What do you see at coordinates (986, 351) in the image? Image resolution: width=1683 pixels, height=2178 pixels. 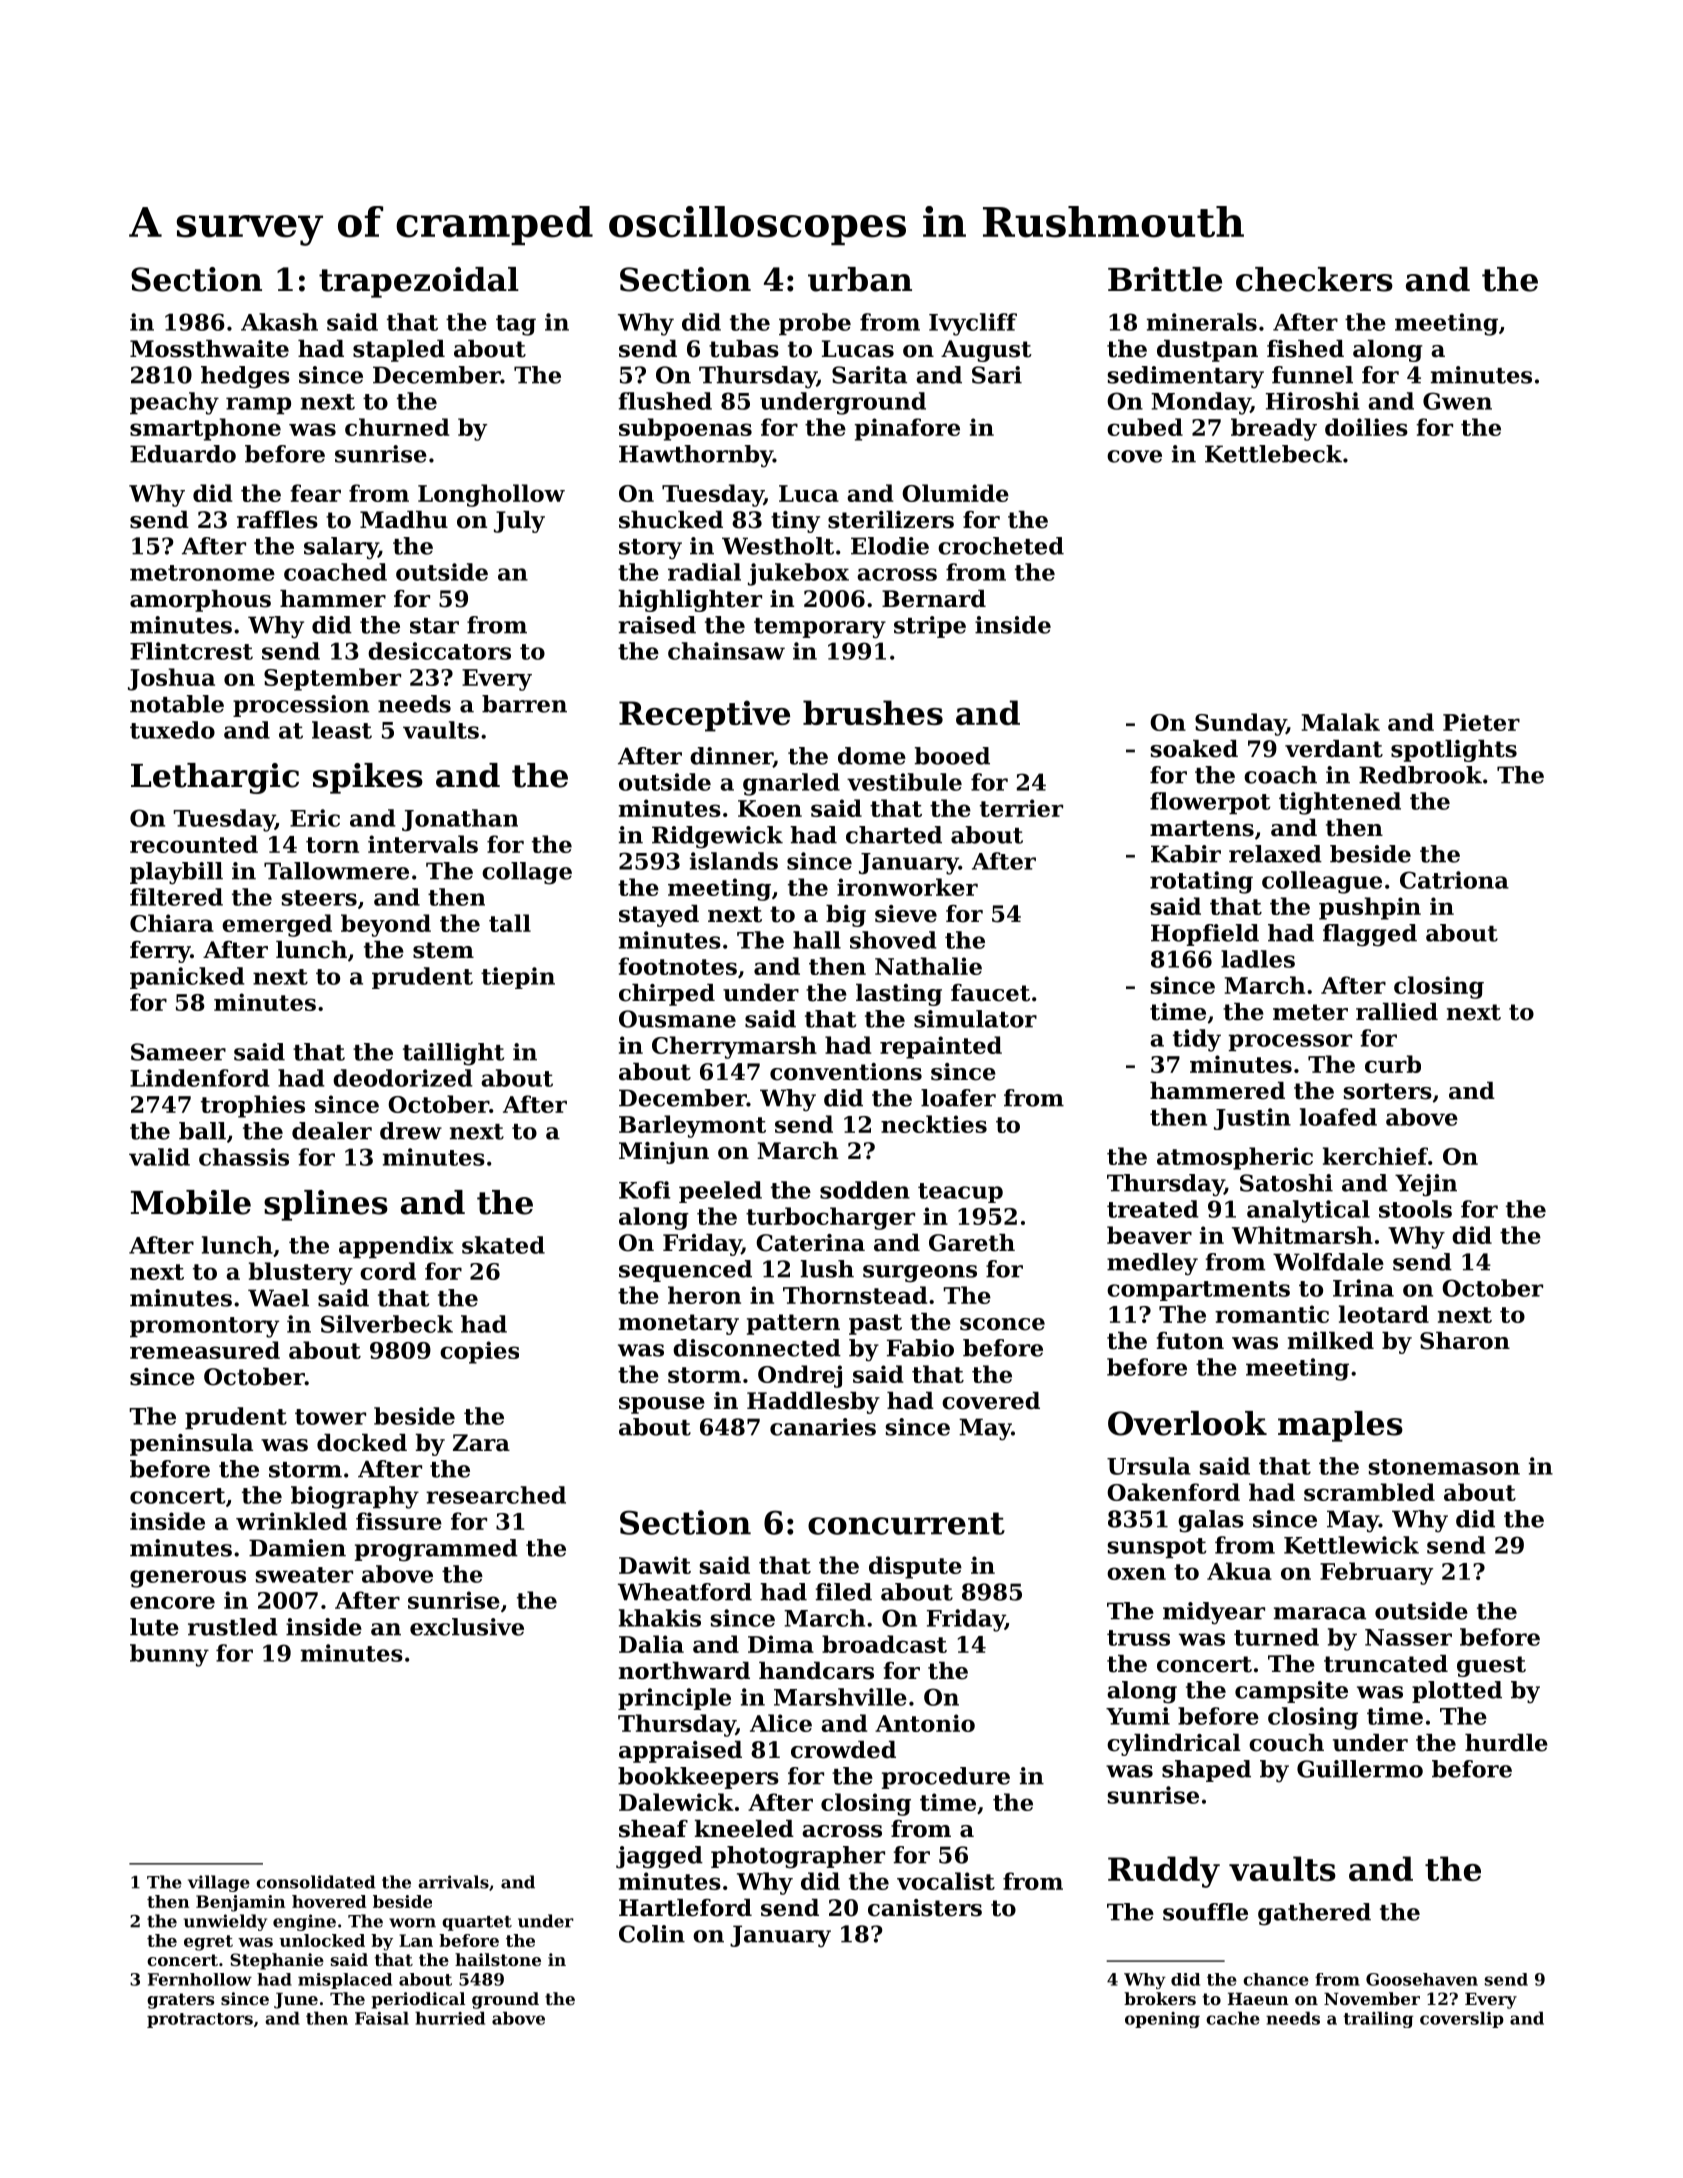 I see `August` at bounding box center [986, 351].
